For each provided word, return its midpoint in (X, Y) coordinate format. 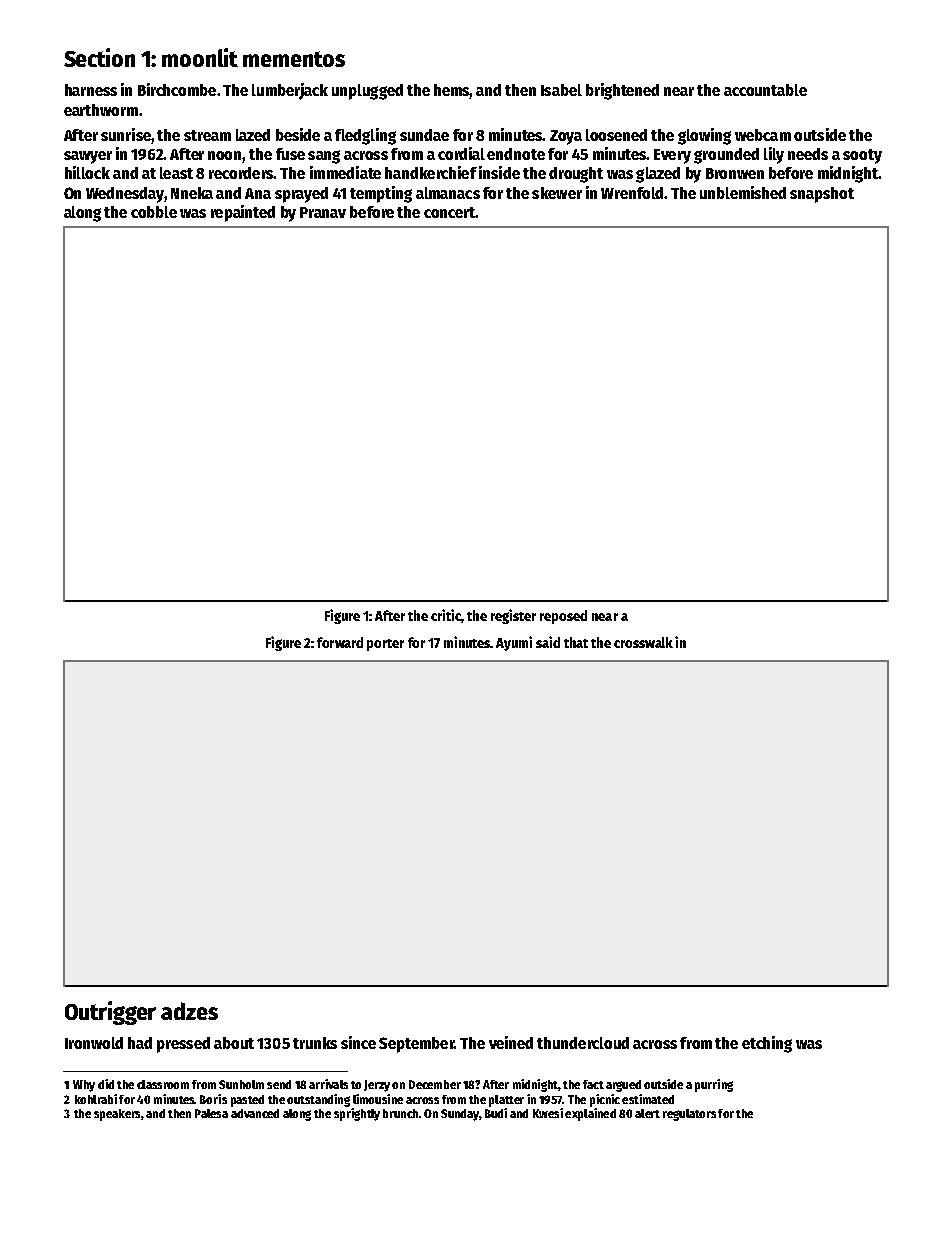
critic (446, 615)
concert (449, 212)
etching (767, 1044)
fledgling (365, 136)
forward (340, 642)
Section (99, 57)
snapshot (822, 195)
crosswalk (643, 642)
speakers (117, 1115)
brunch (400, 1113)
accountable (765, 90)
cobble (154, 212)
